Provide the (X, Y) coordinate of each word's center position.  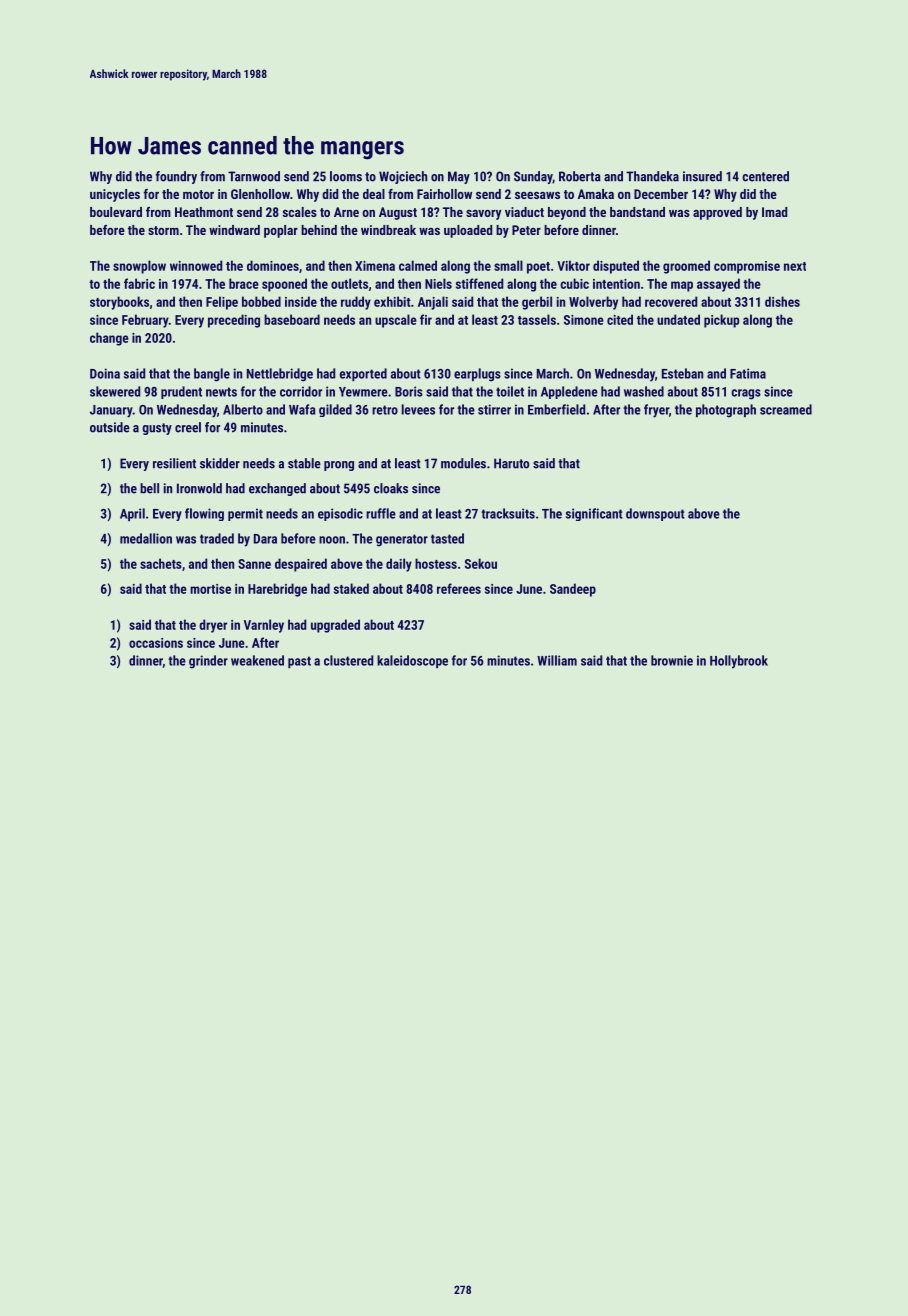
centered (765, 176)
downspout (655, 514)
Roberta (580, 176)
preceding (234, 321)
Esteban (682, 373)
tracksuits (508, 513)
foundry (176, 177)
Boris (409, 391)
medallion (146, 538)
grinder (208, 662)
